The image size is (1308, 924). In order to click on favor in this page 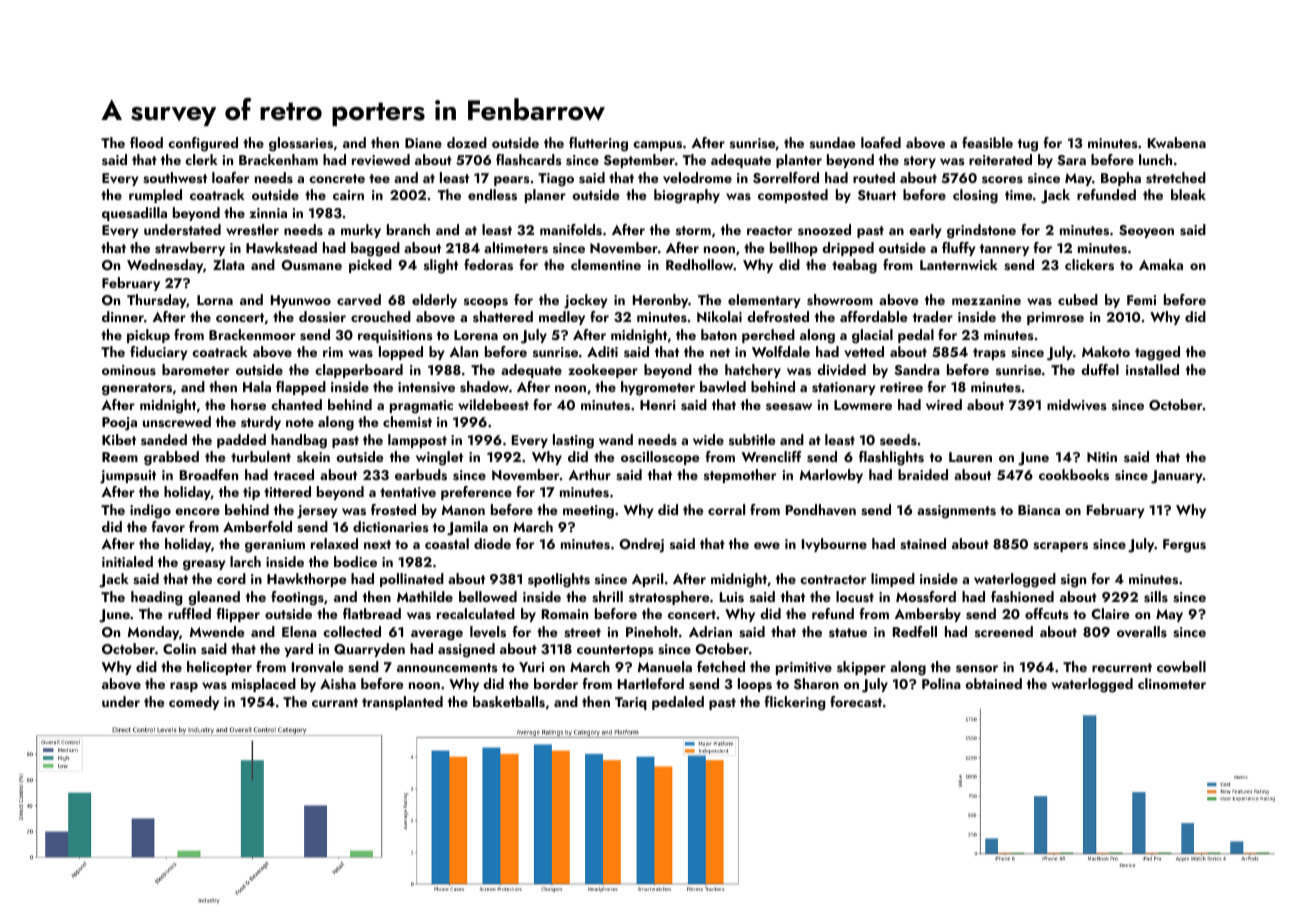, I will do `click(168, 527)`.
